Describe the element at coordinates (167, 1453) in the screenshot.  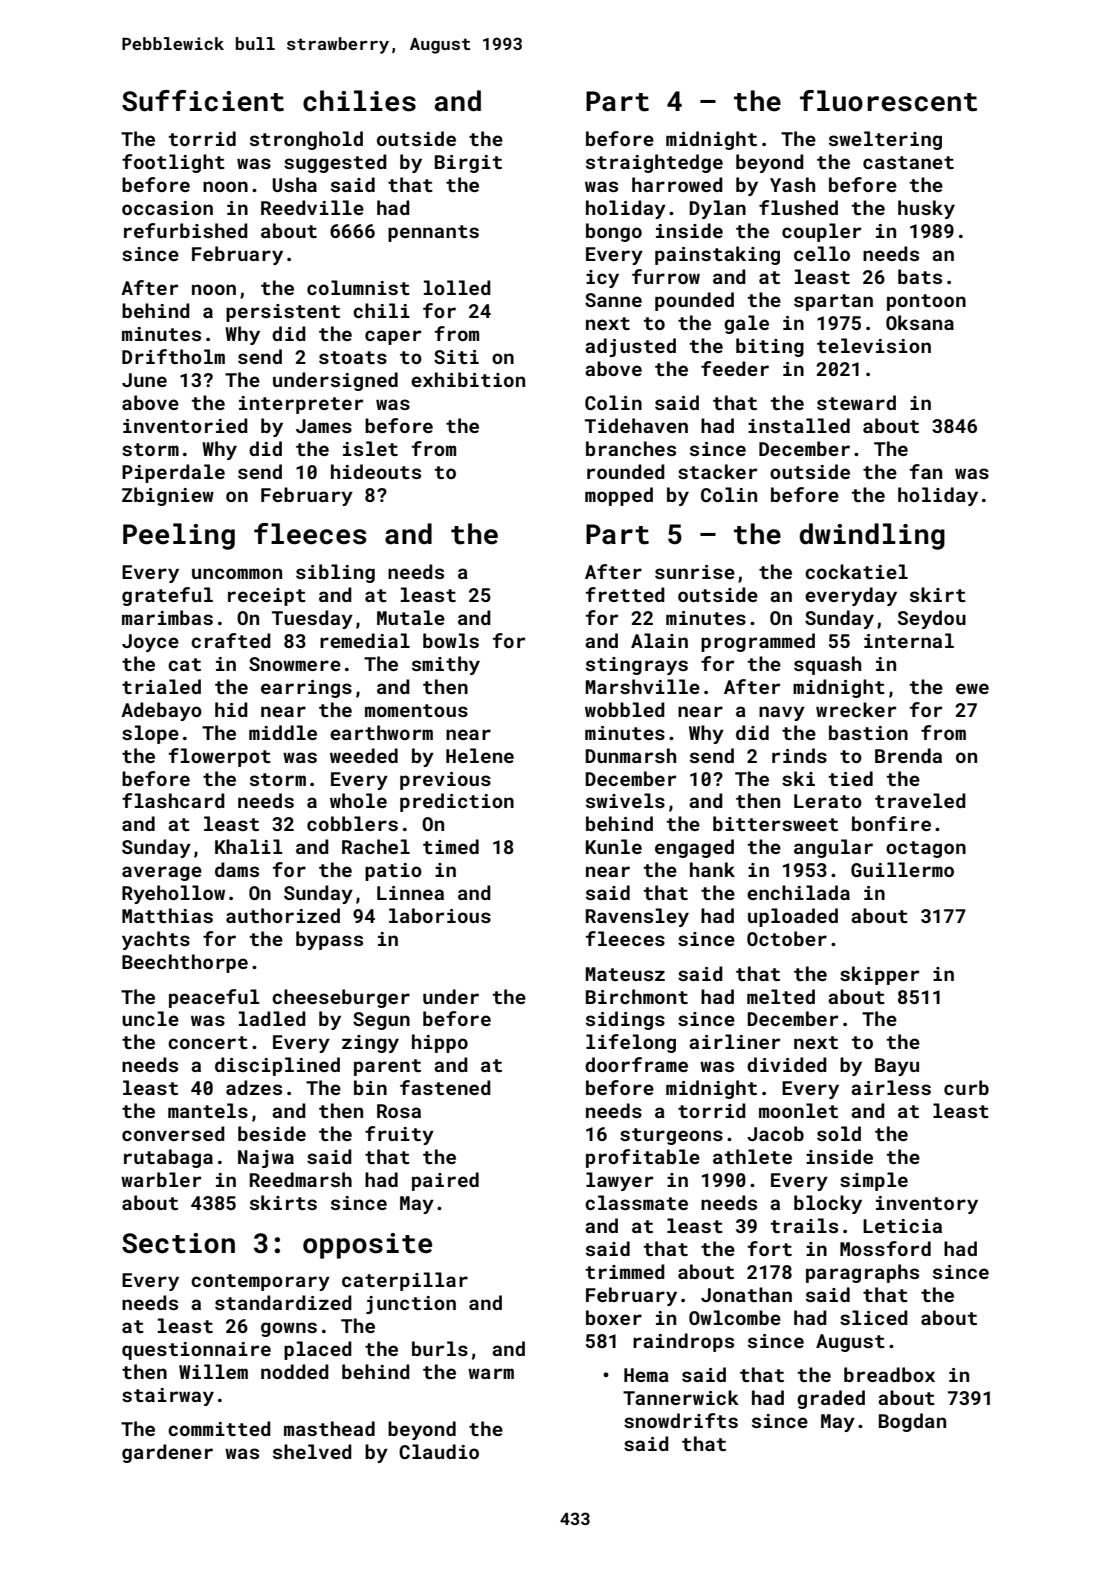
I see `gardener` at that location.
